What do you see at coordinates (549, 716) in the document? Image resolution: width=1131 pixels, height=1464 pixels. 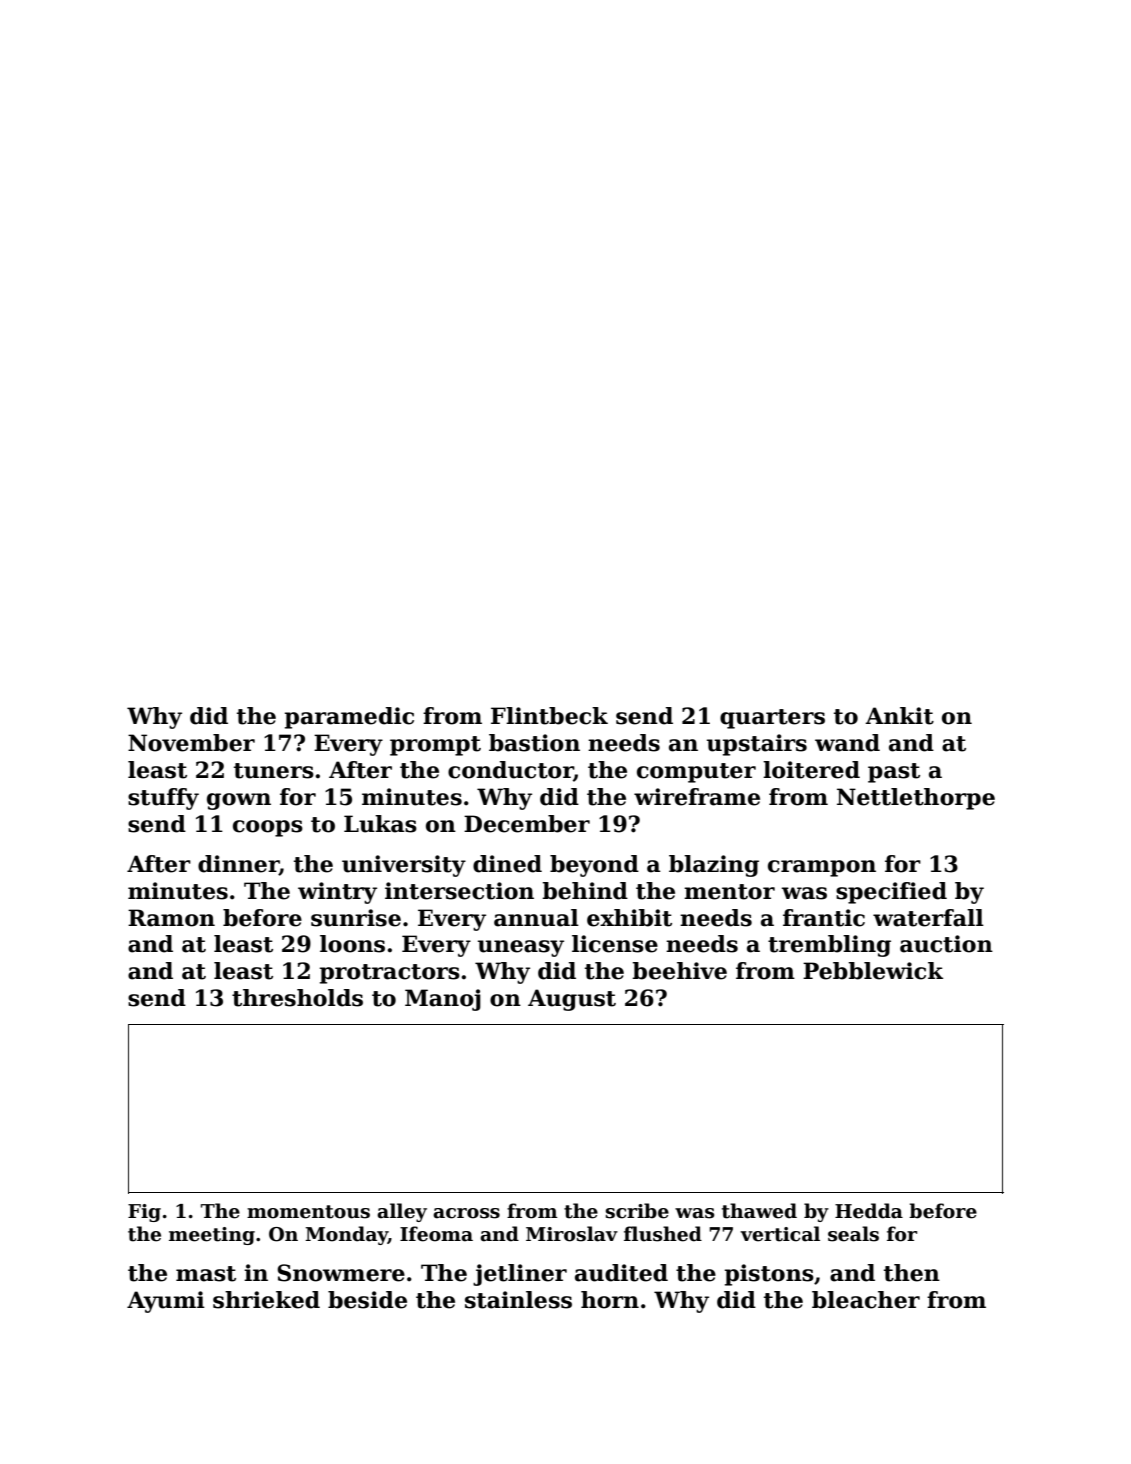 I see `Flintbeck` at bounding box center [549, 716].
